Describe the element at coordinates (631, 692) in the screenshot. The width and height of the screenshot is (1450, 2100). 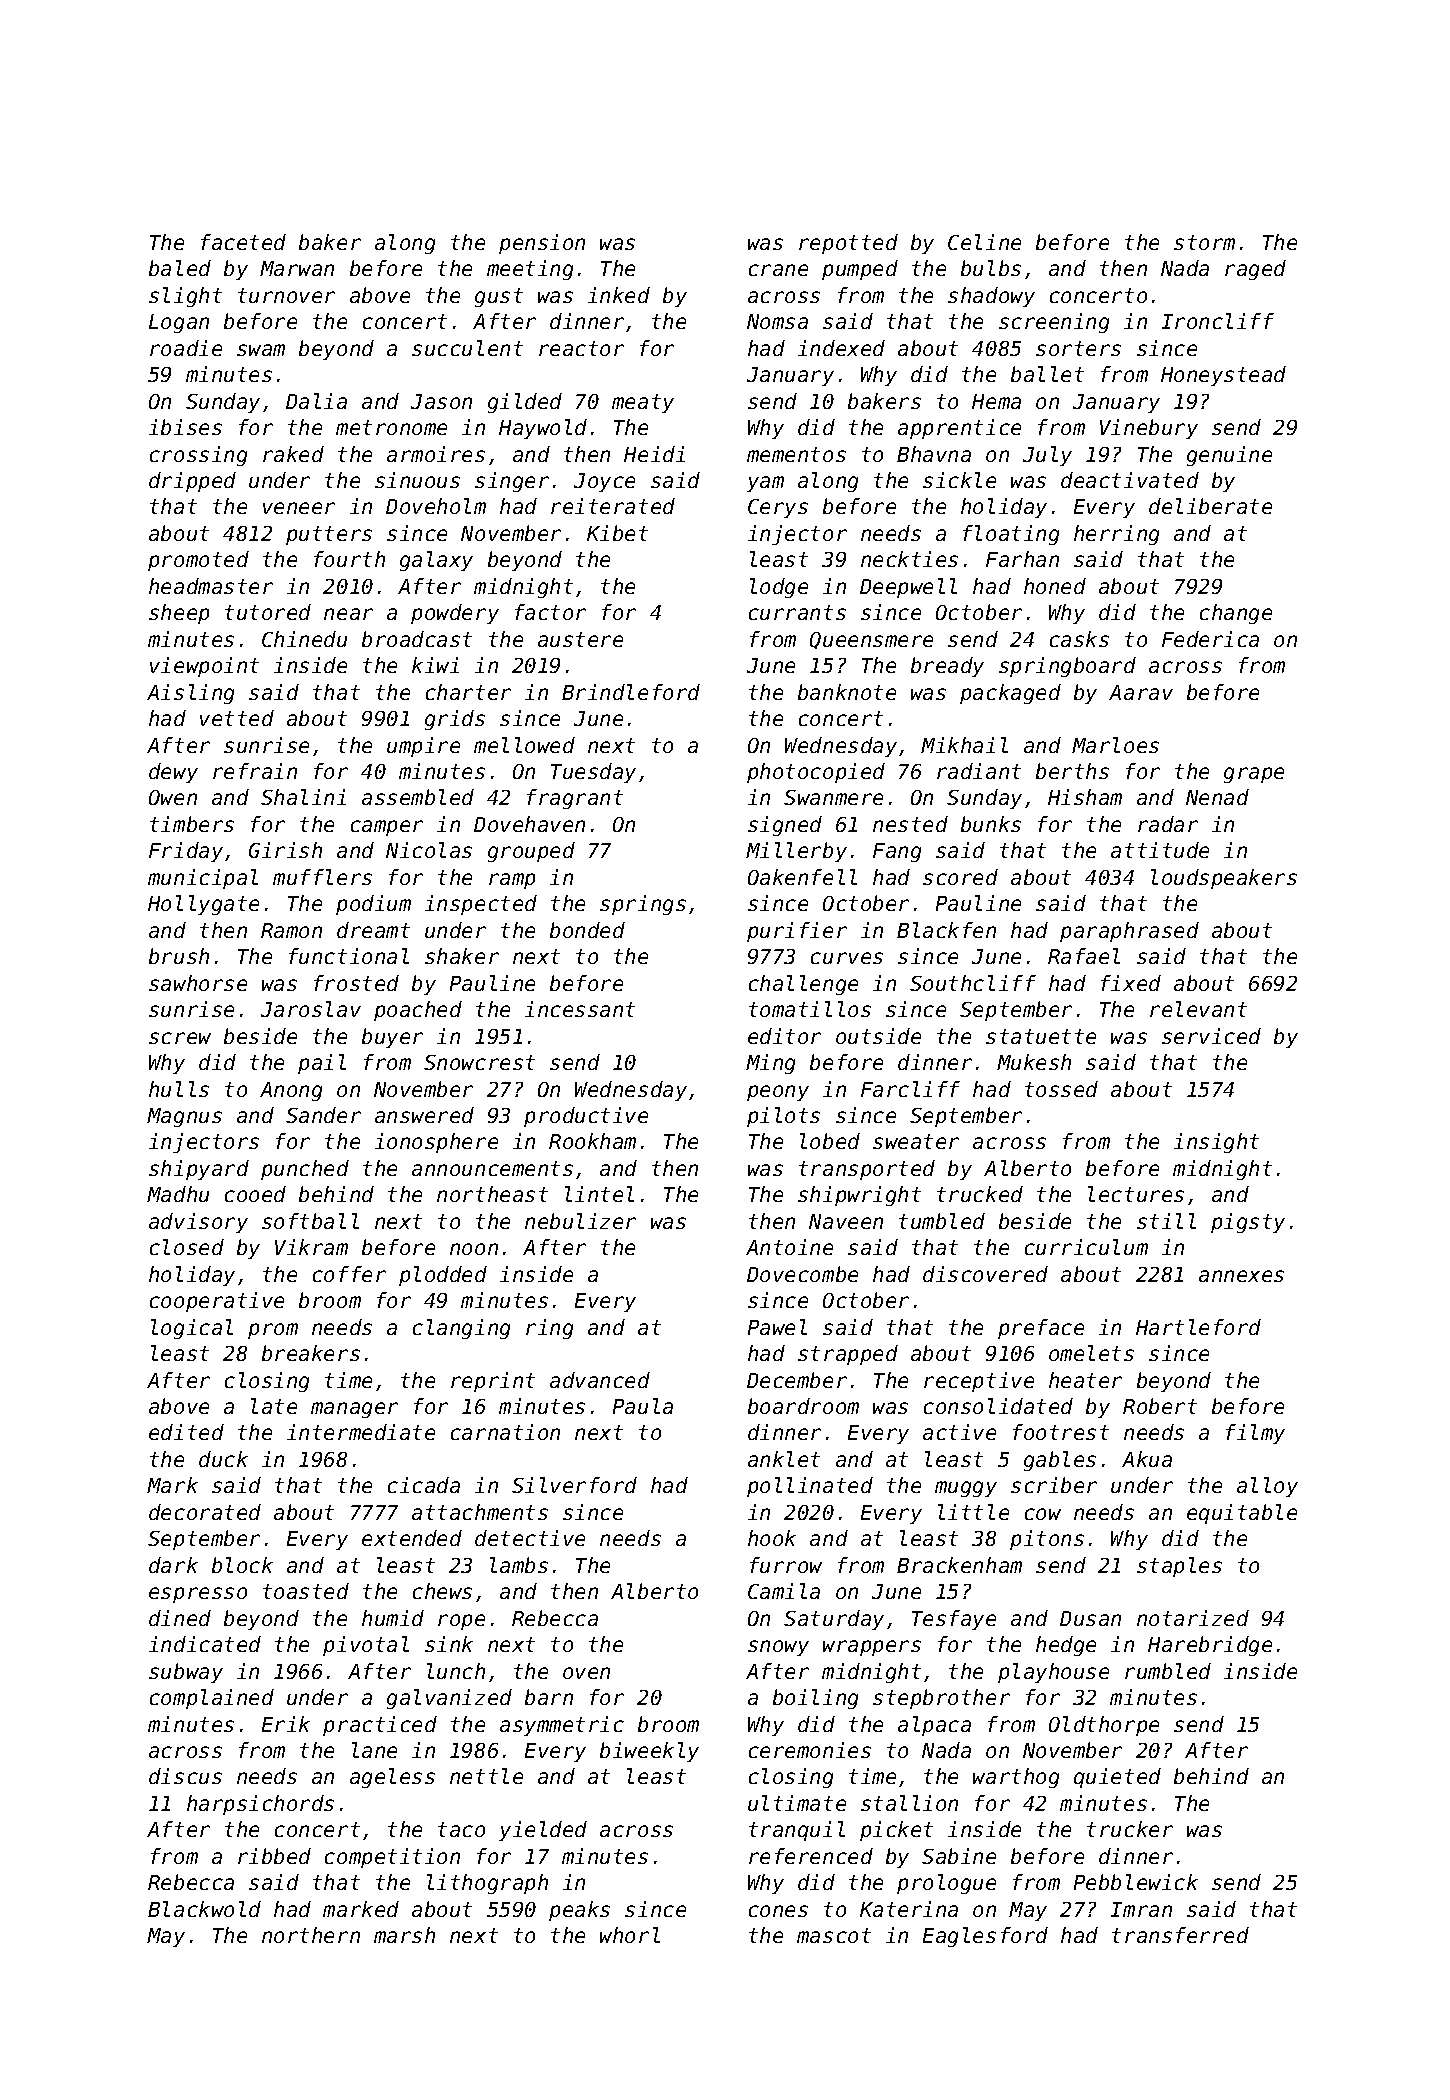
I see `Brindleford` at that location.
